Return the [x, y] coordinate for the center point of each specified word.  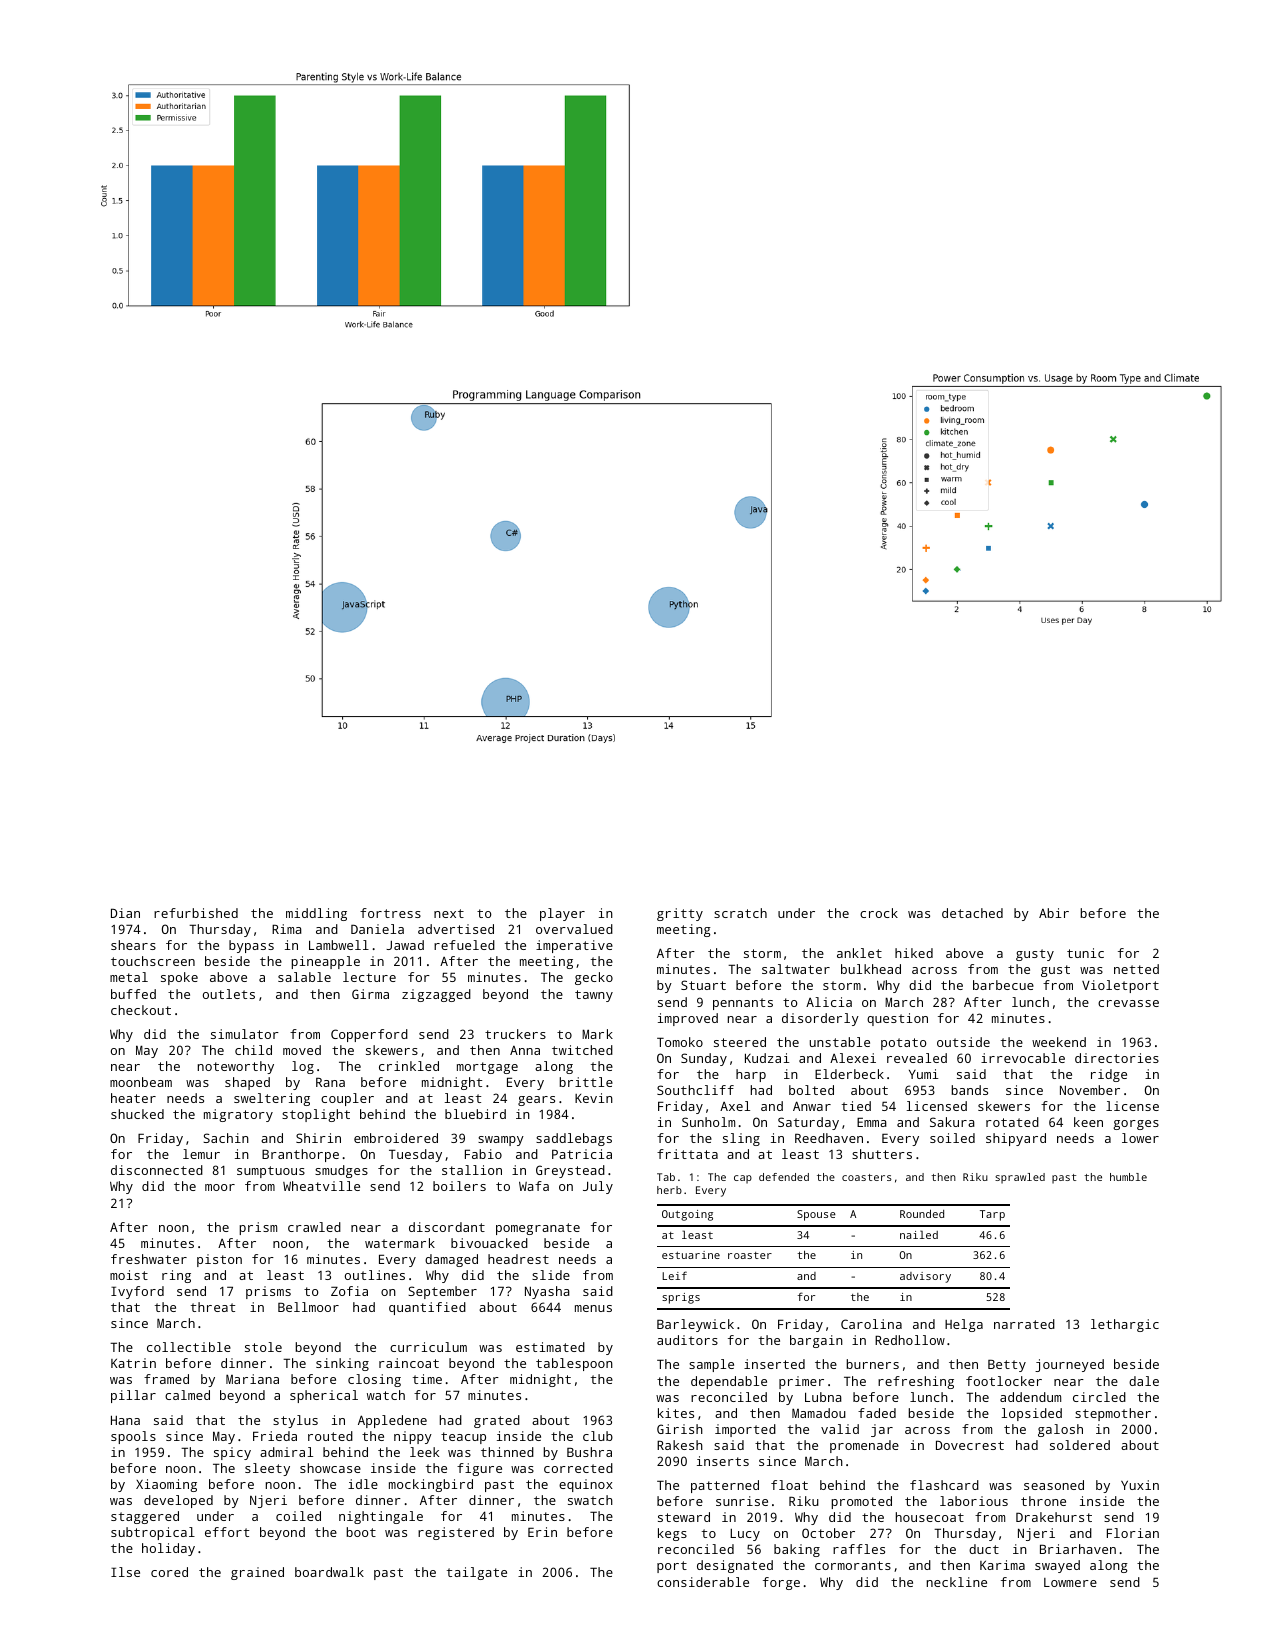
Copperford [369, 1035]
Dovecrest [970, 1445]
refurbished [196, 913]
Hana [125, 1420]
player [562, 914]
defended [784, 1177]
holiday [168, 1549]
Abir [1054, 913]
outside [963, 1042]
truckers [515, 1034]
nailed [919, 1234]
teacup [463, 1438]
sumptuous [271, 1172]
